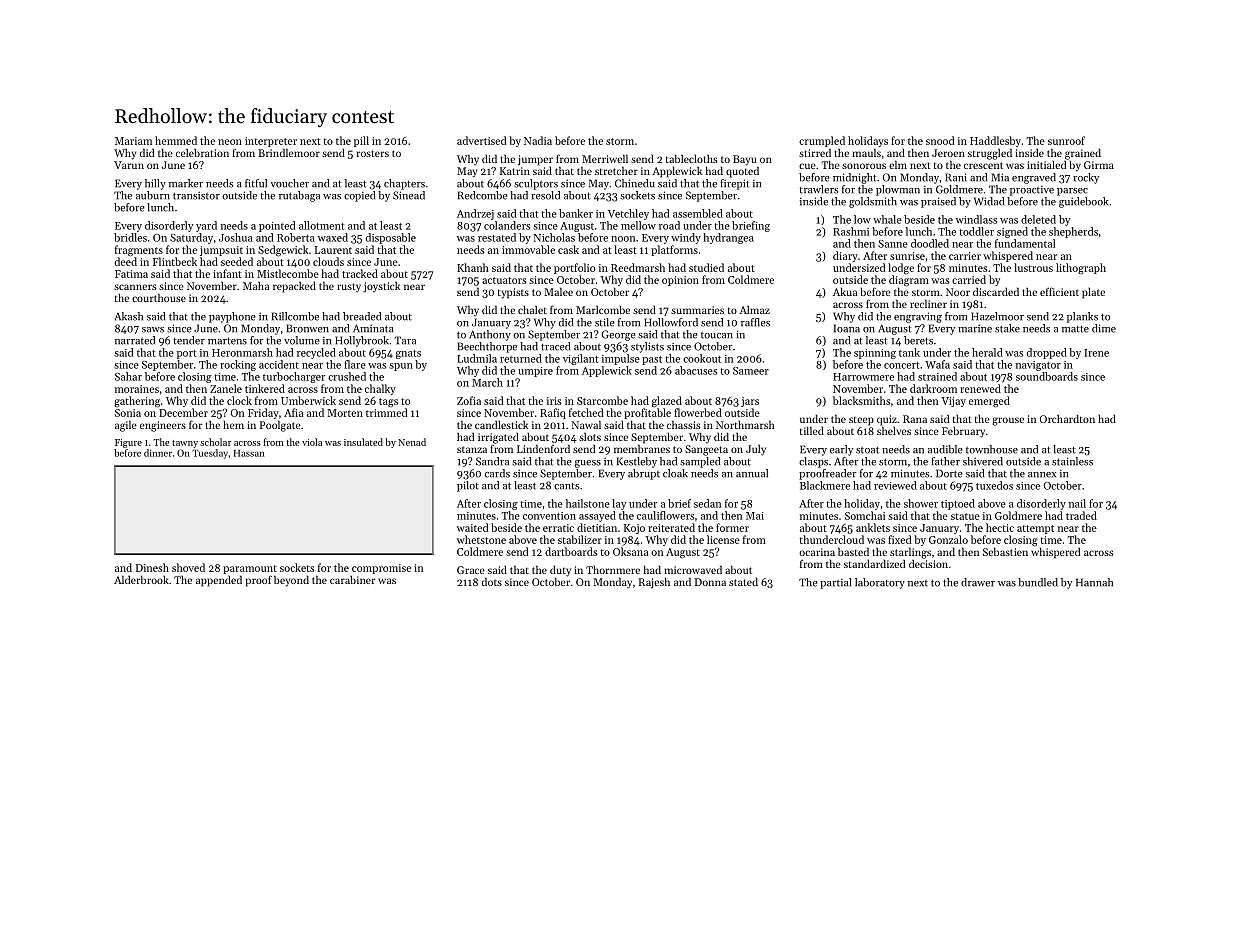 This screenshot has height=952, width=1233. I want to click on recliner, so click(928, 303).
